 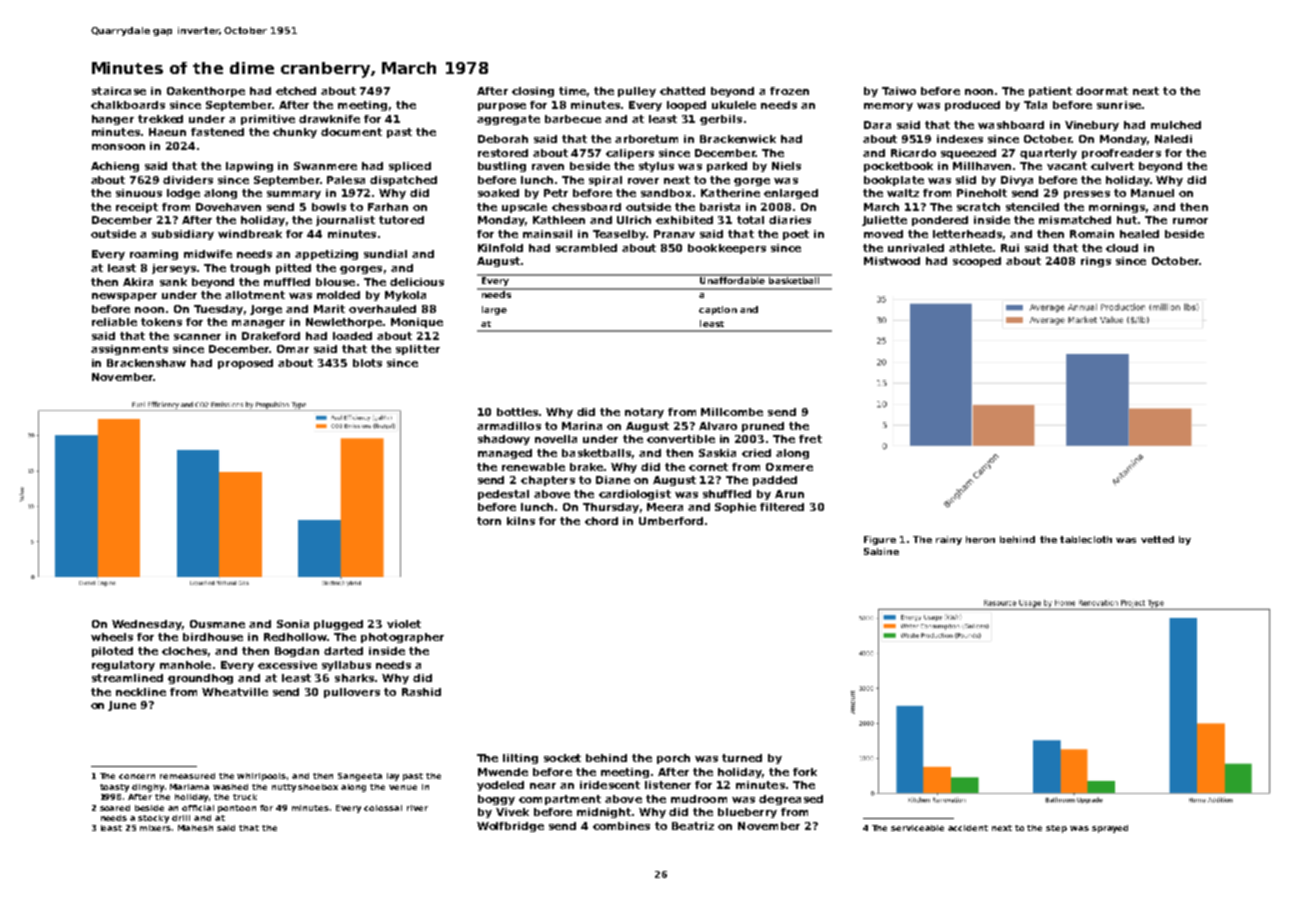 I want to click on soared, so click(x=115, y=808).
